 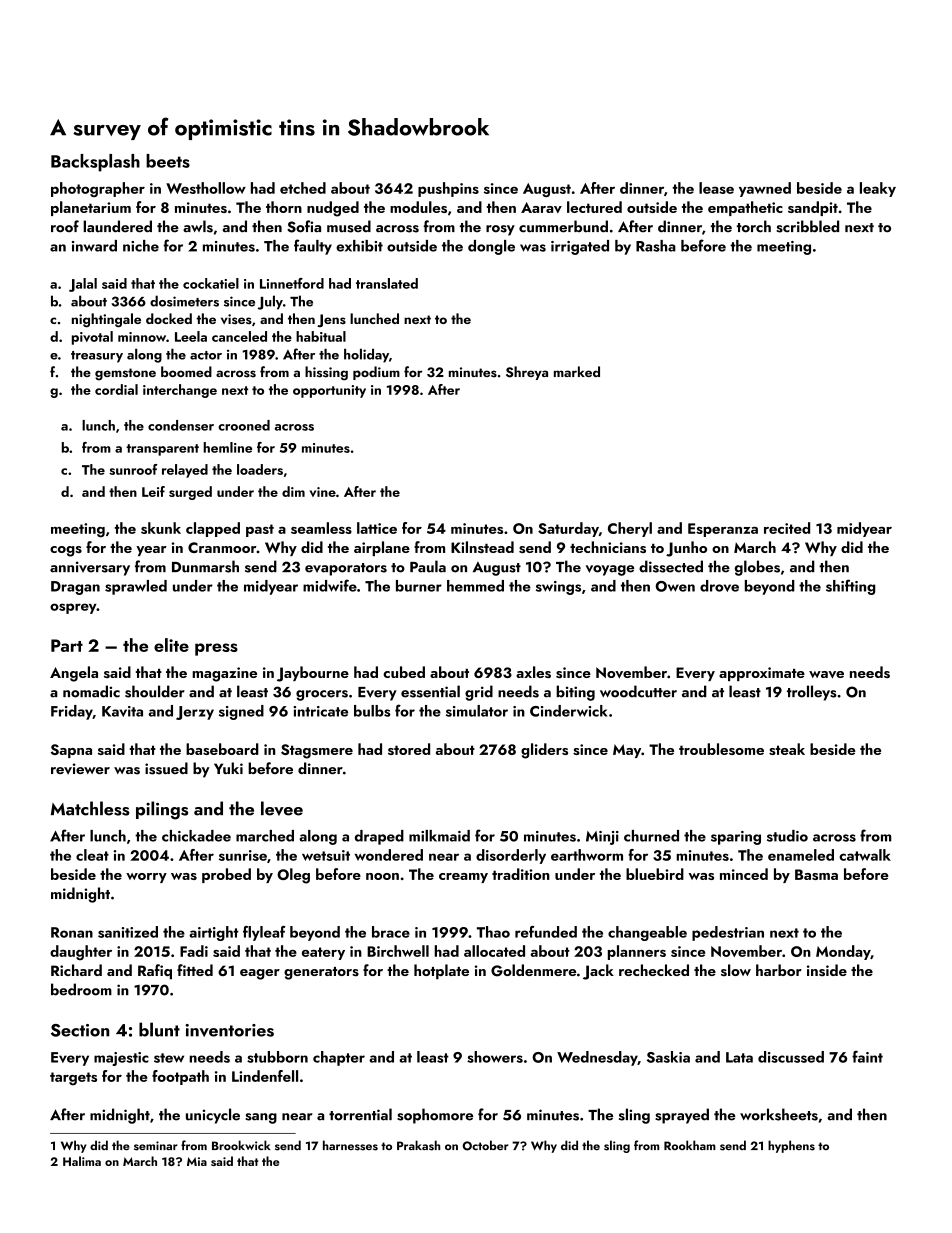 What do you see at coordinates (745, 208) in the screenshot?
I see `empathetic` at bounding box center [745, 208].
